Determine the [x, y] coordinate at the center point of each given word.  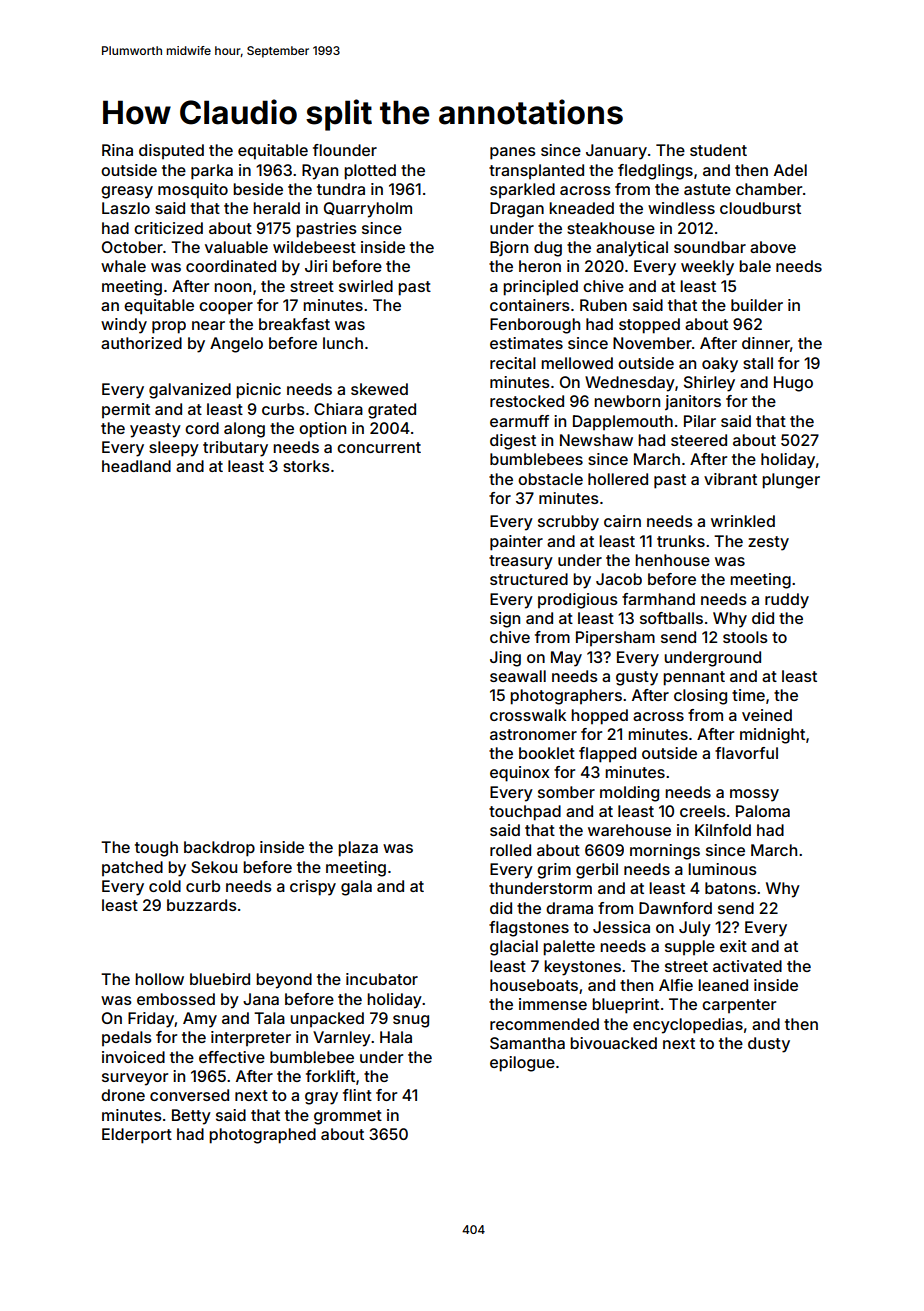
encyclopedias [688, 1026]
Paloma [763, 811]
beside [258, 189]
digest [513, 442]
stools [745, 637]
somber [566, 792]
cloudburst [760, 208]
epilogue [522, 1064]
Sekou [214, 867]
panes [513, 153]
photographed [262, 1136]
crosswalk [528, 715]
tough [156, 849]
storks [306, 466]
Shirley [709, 384]
